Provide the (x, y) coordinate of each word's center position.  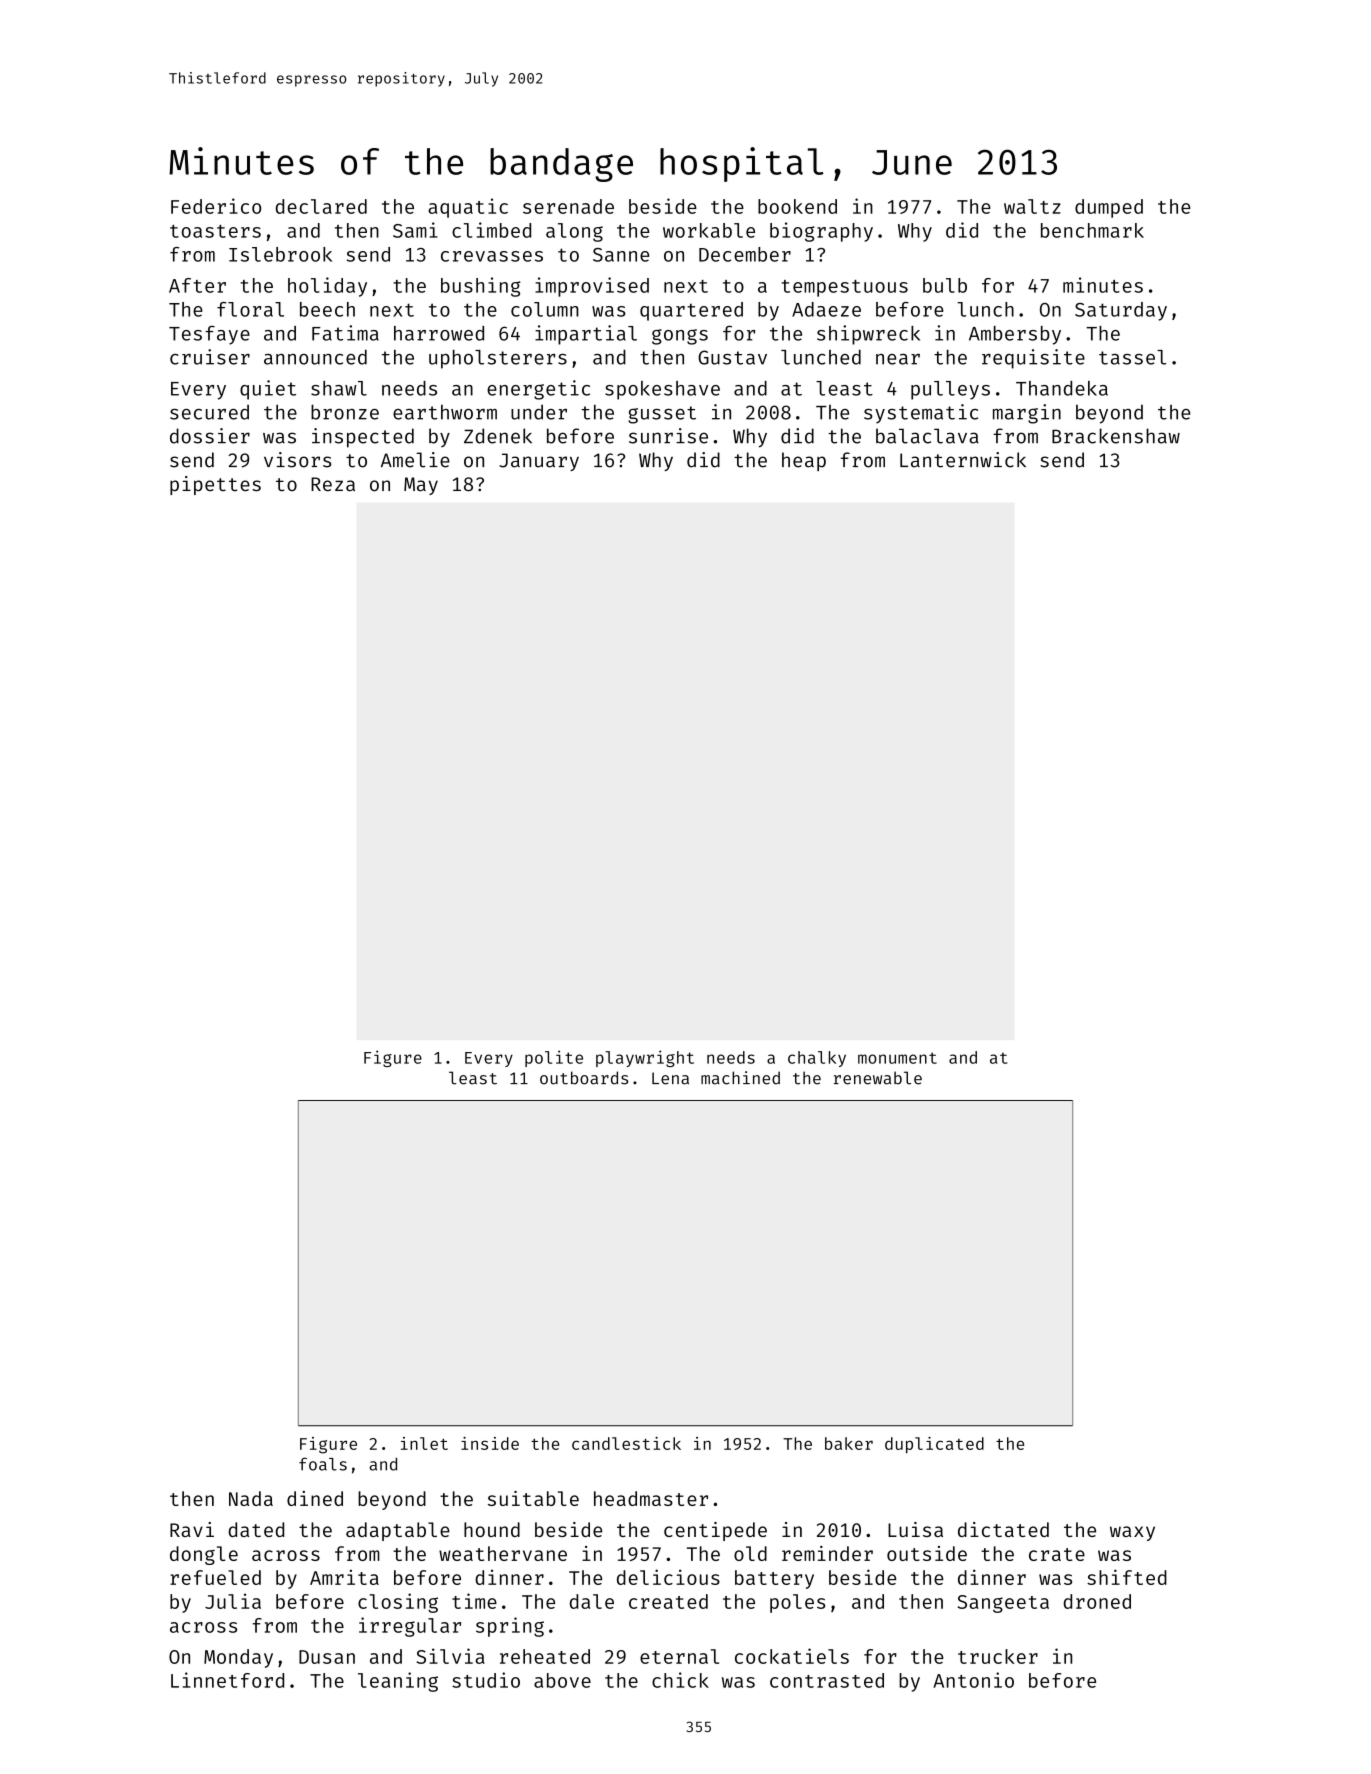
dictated (1003, 1529)
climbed (491, 230)
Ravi (192, 1529)
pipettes (215, 485)
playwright (645, 1058)
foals (323, 1464)
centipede (715, 1531)
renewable (878, 1078)
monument (897, 1058)
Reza (333, 484)
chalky (817, 1059)
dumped (1109, 208)
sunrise (668, 436)
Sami (415, 230)
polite (554, 1058)
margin (1027, 414)
